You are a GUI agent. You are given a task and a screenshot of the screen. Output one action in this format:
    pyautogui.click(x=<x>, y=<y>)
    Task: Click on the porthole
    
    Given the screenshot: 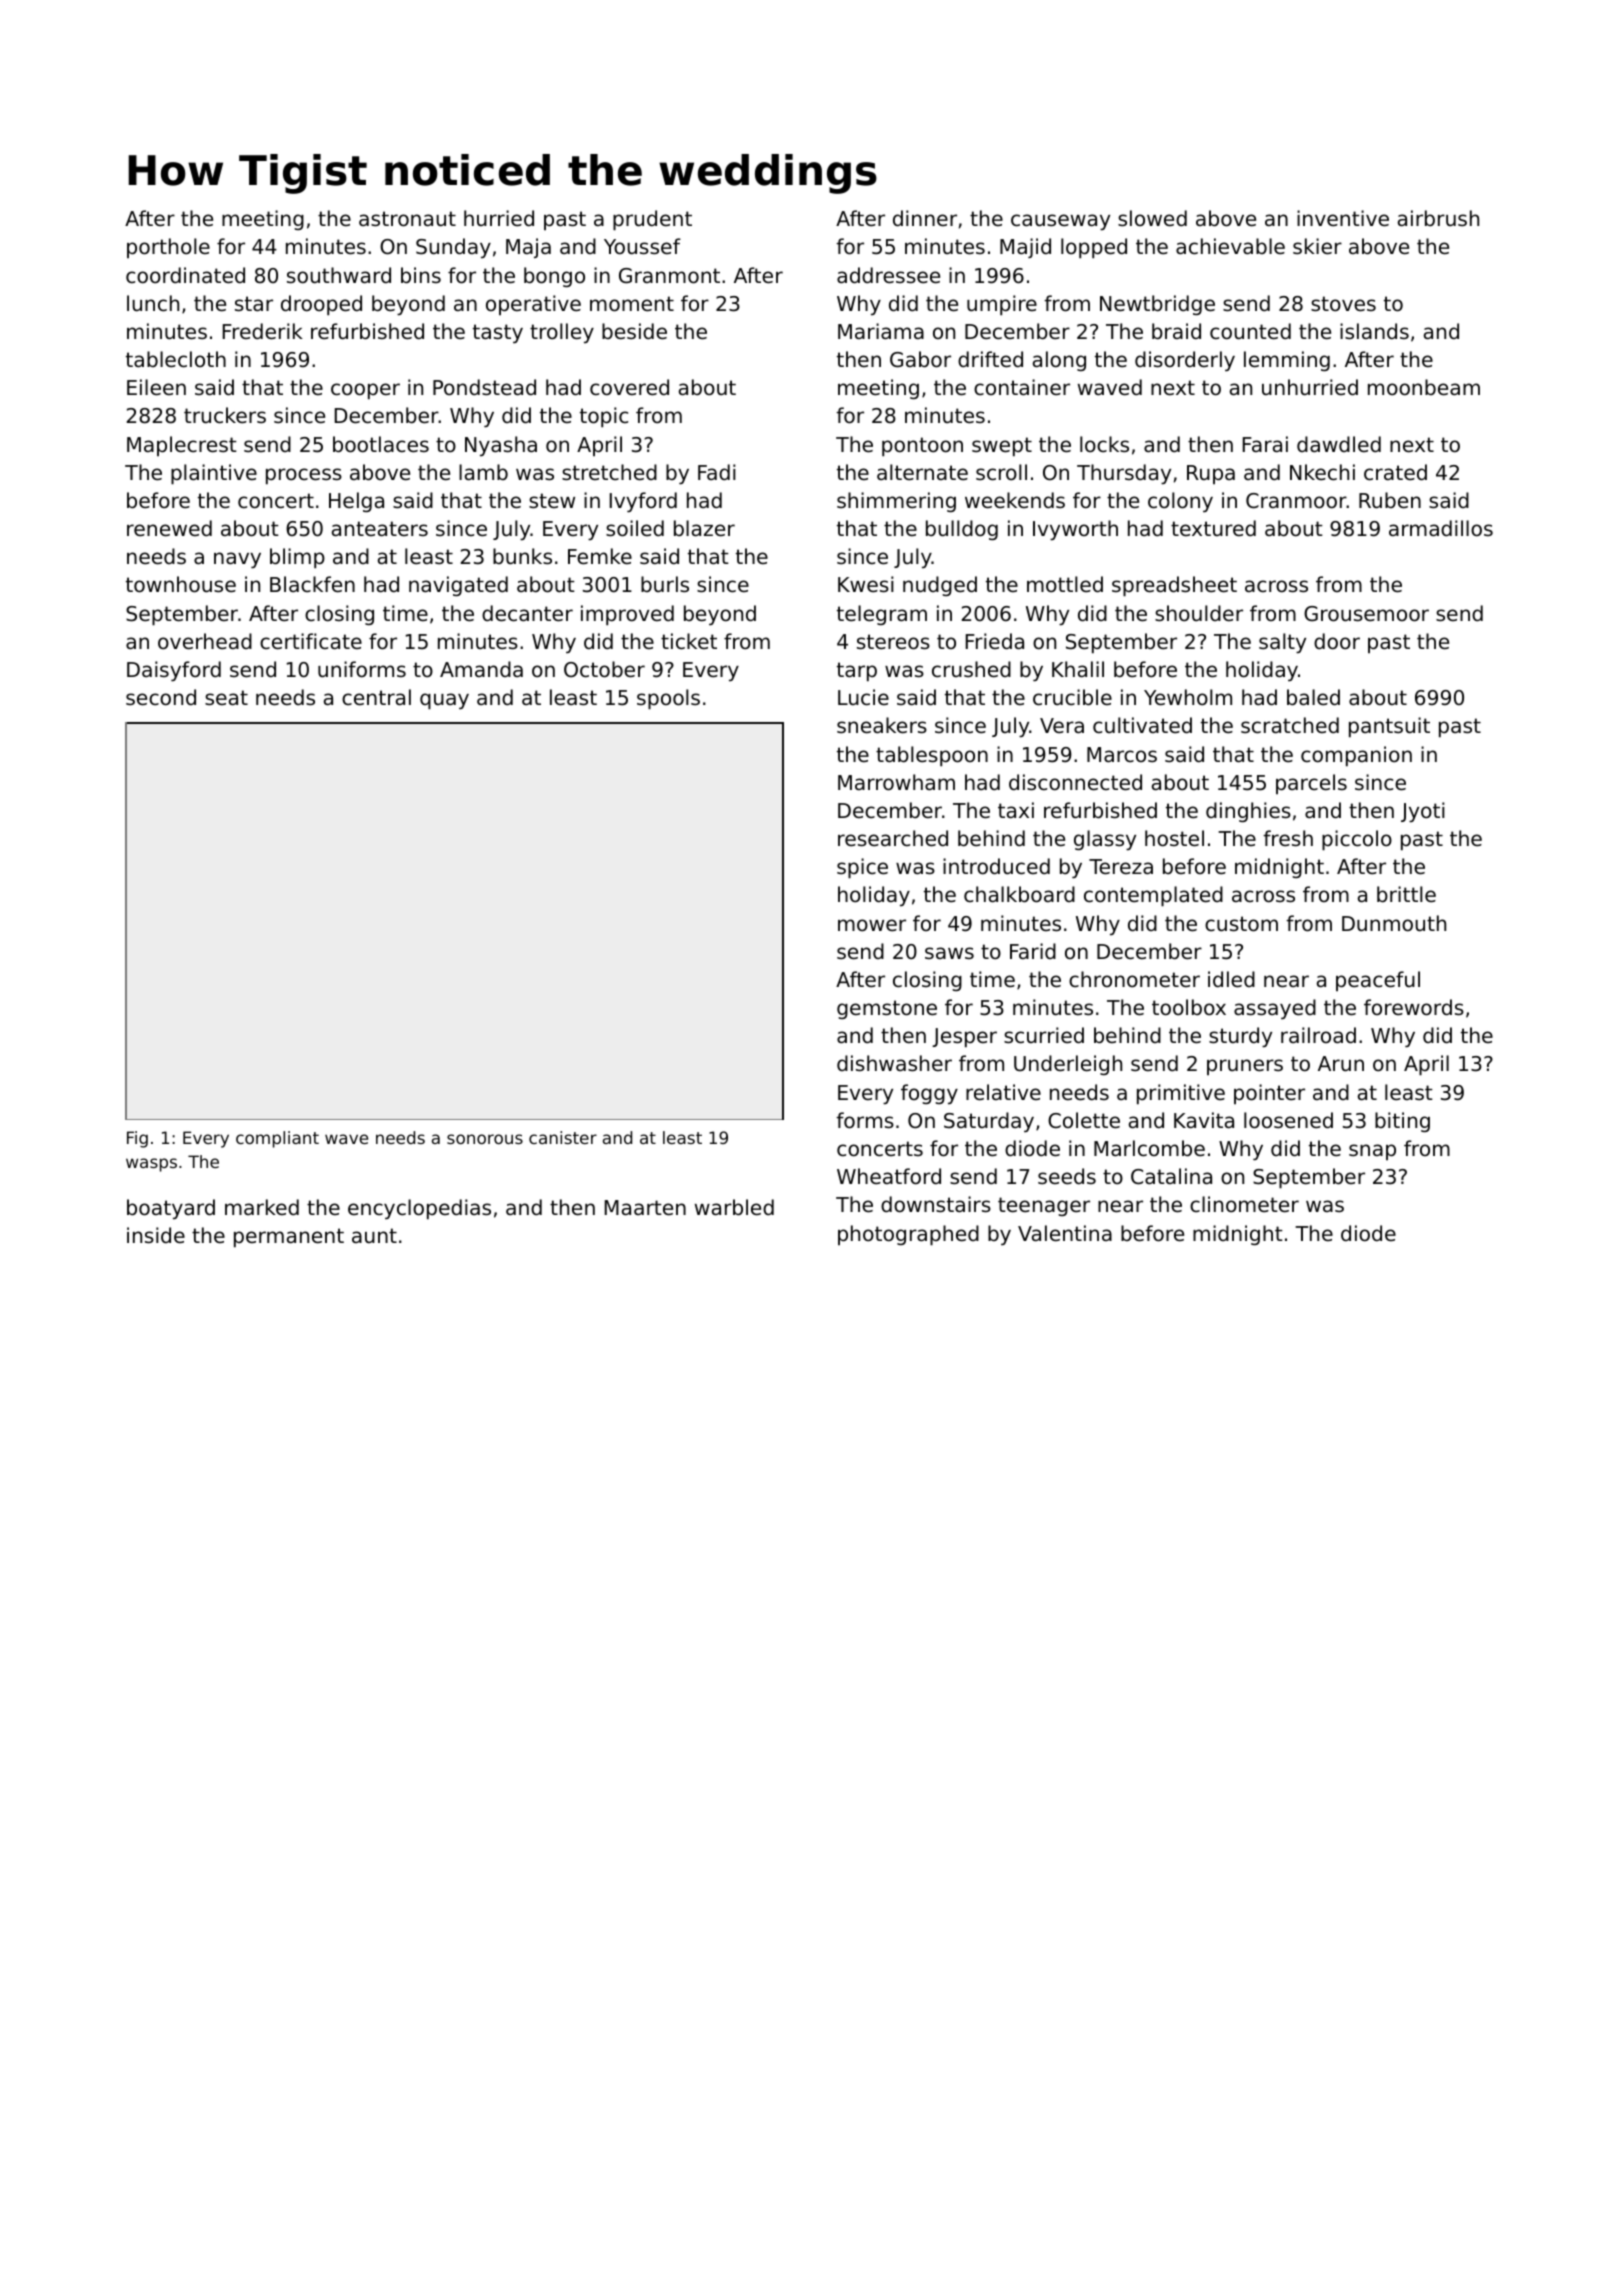 What is the action you would take?
    pyautogui.click(x=168, y=248)
